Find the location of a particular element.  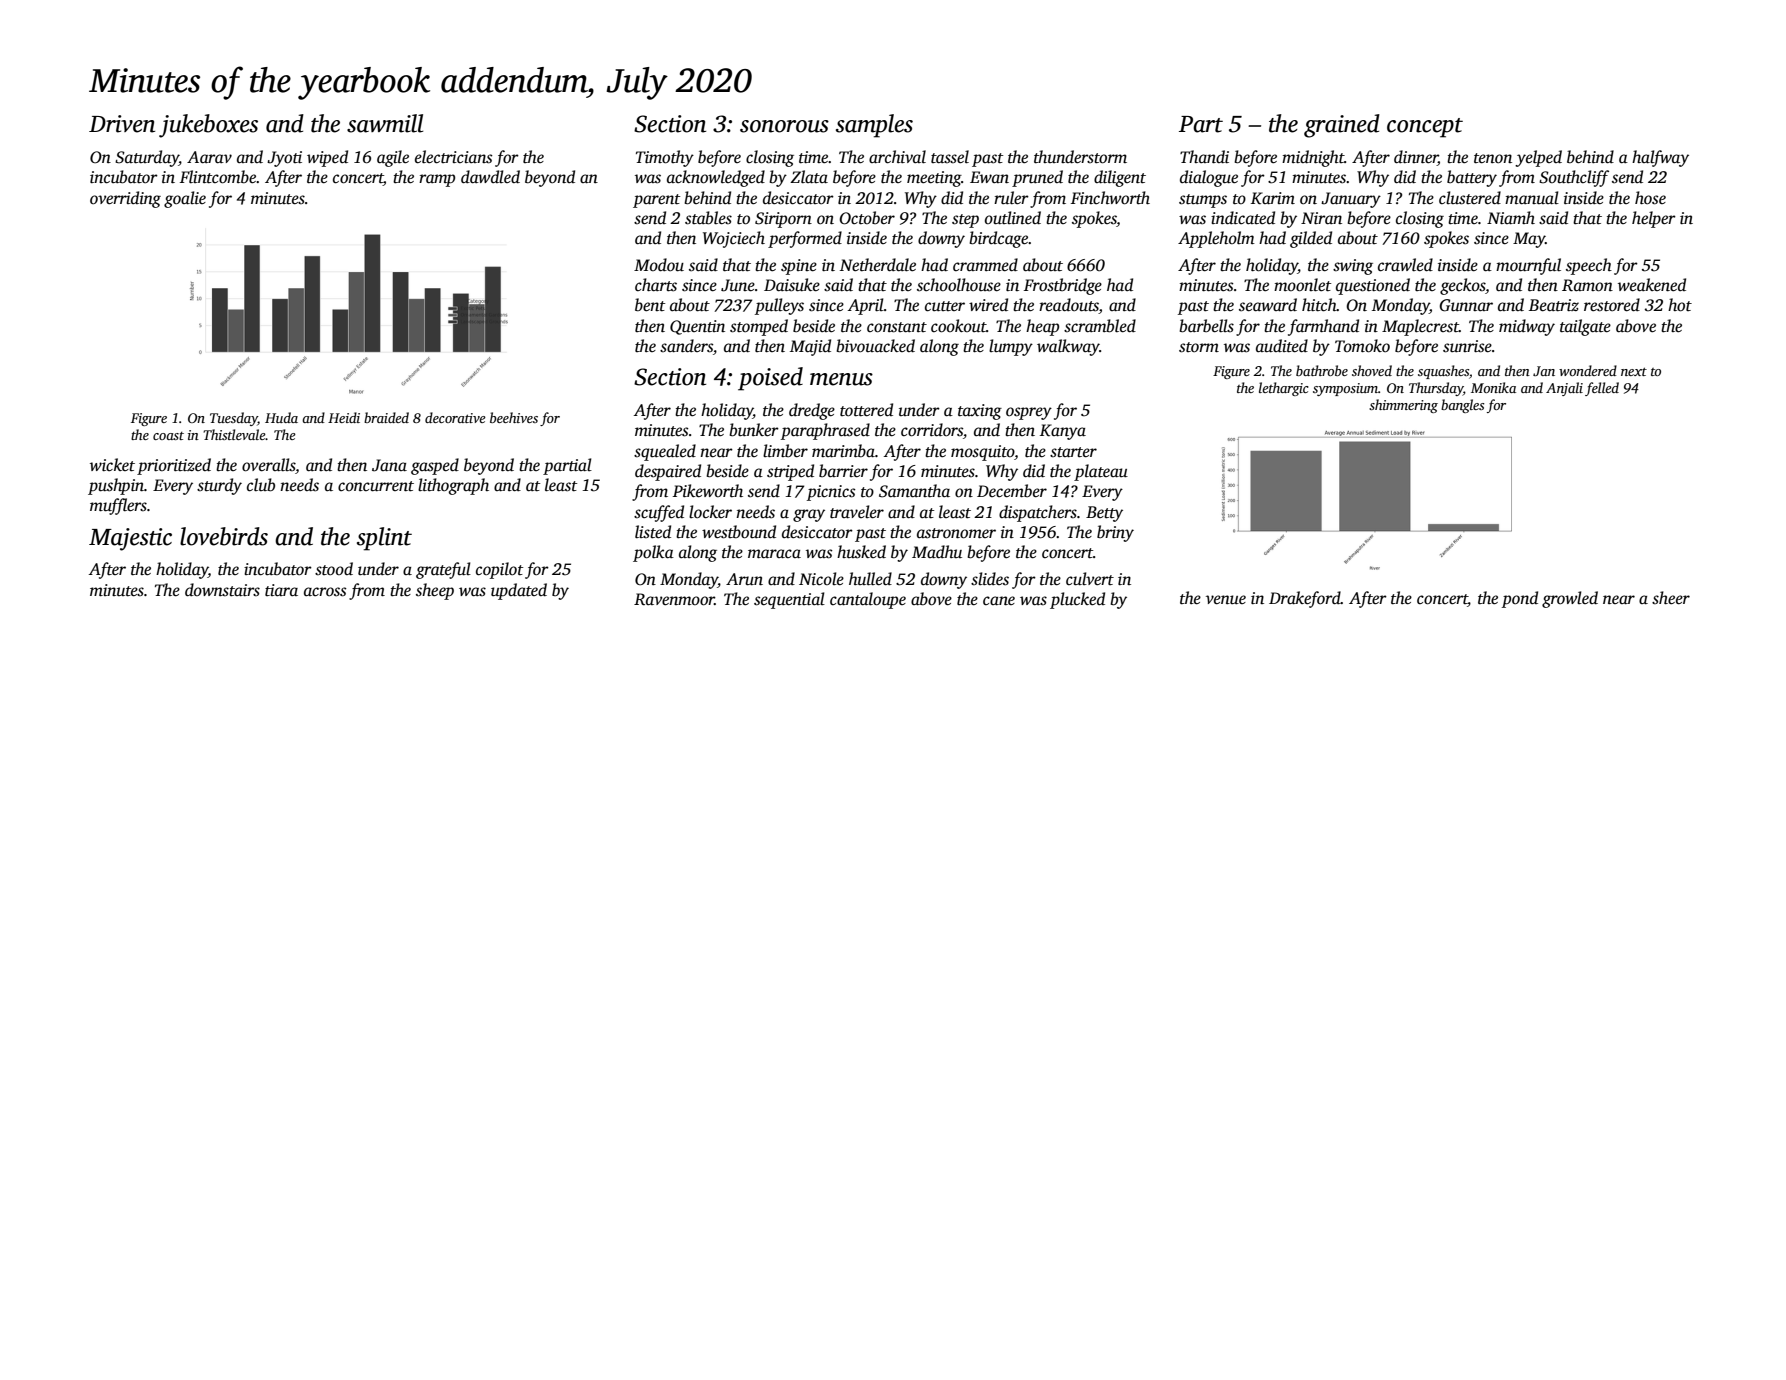

beehives is located at coordinates (514, 417).
